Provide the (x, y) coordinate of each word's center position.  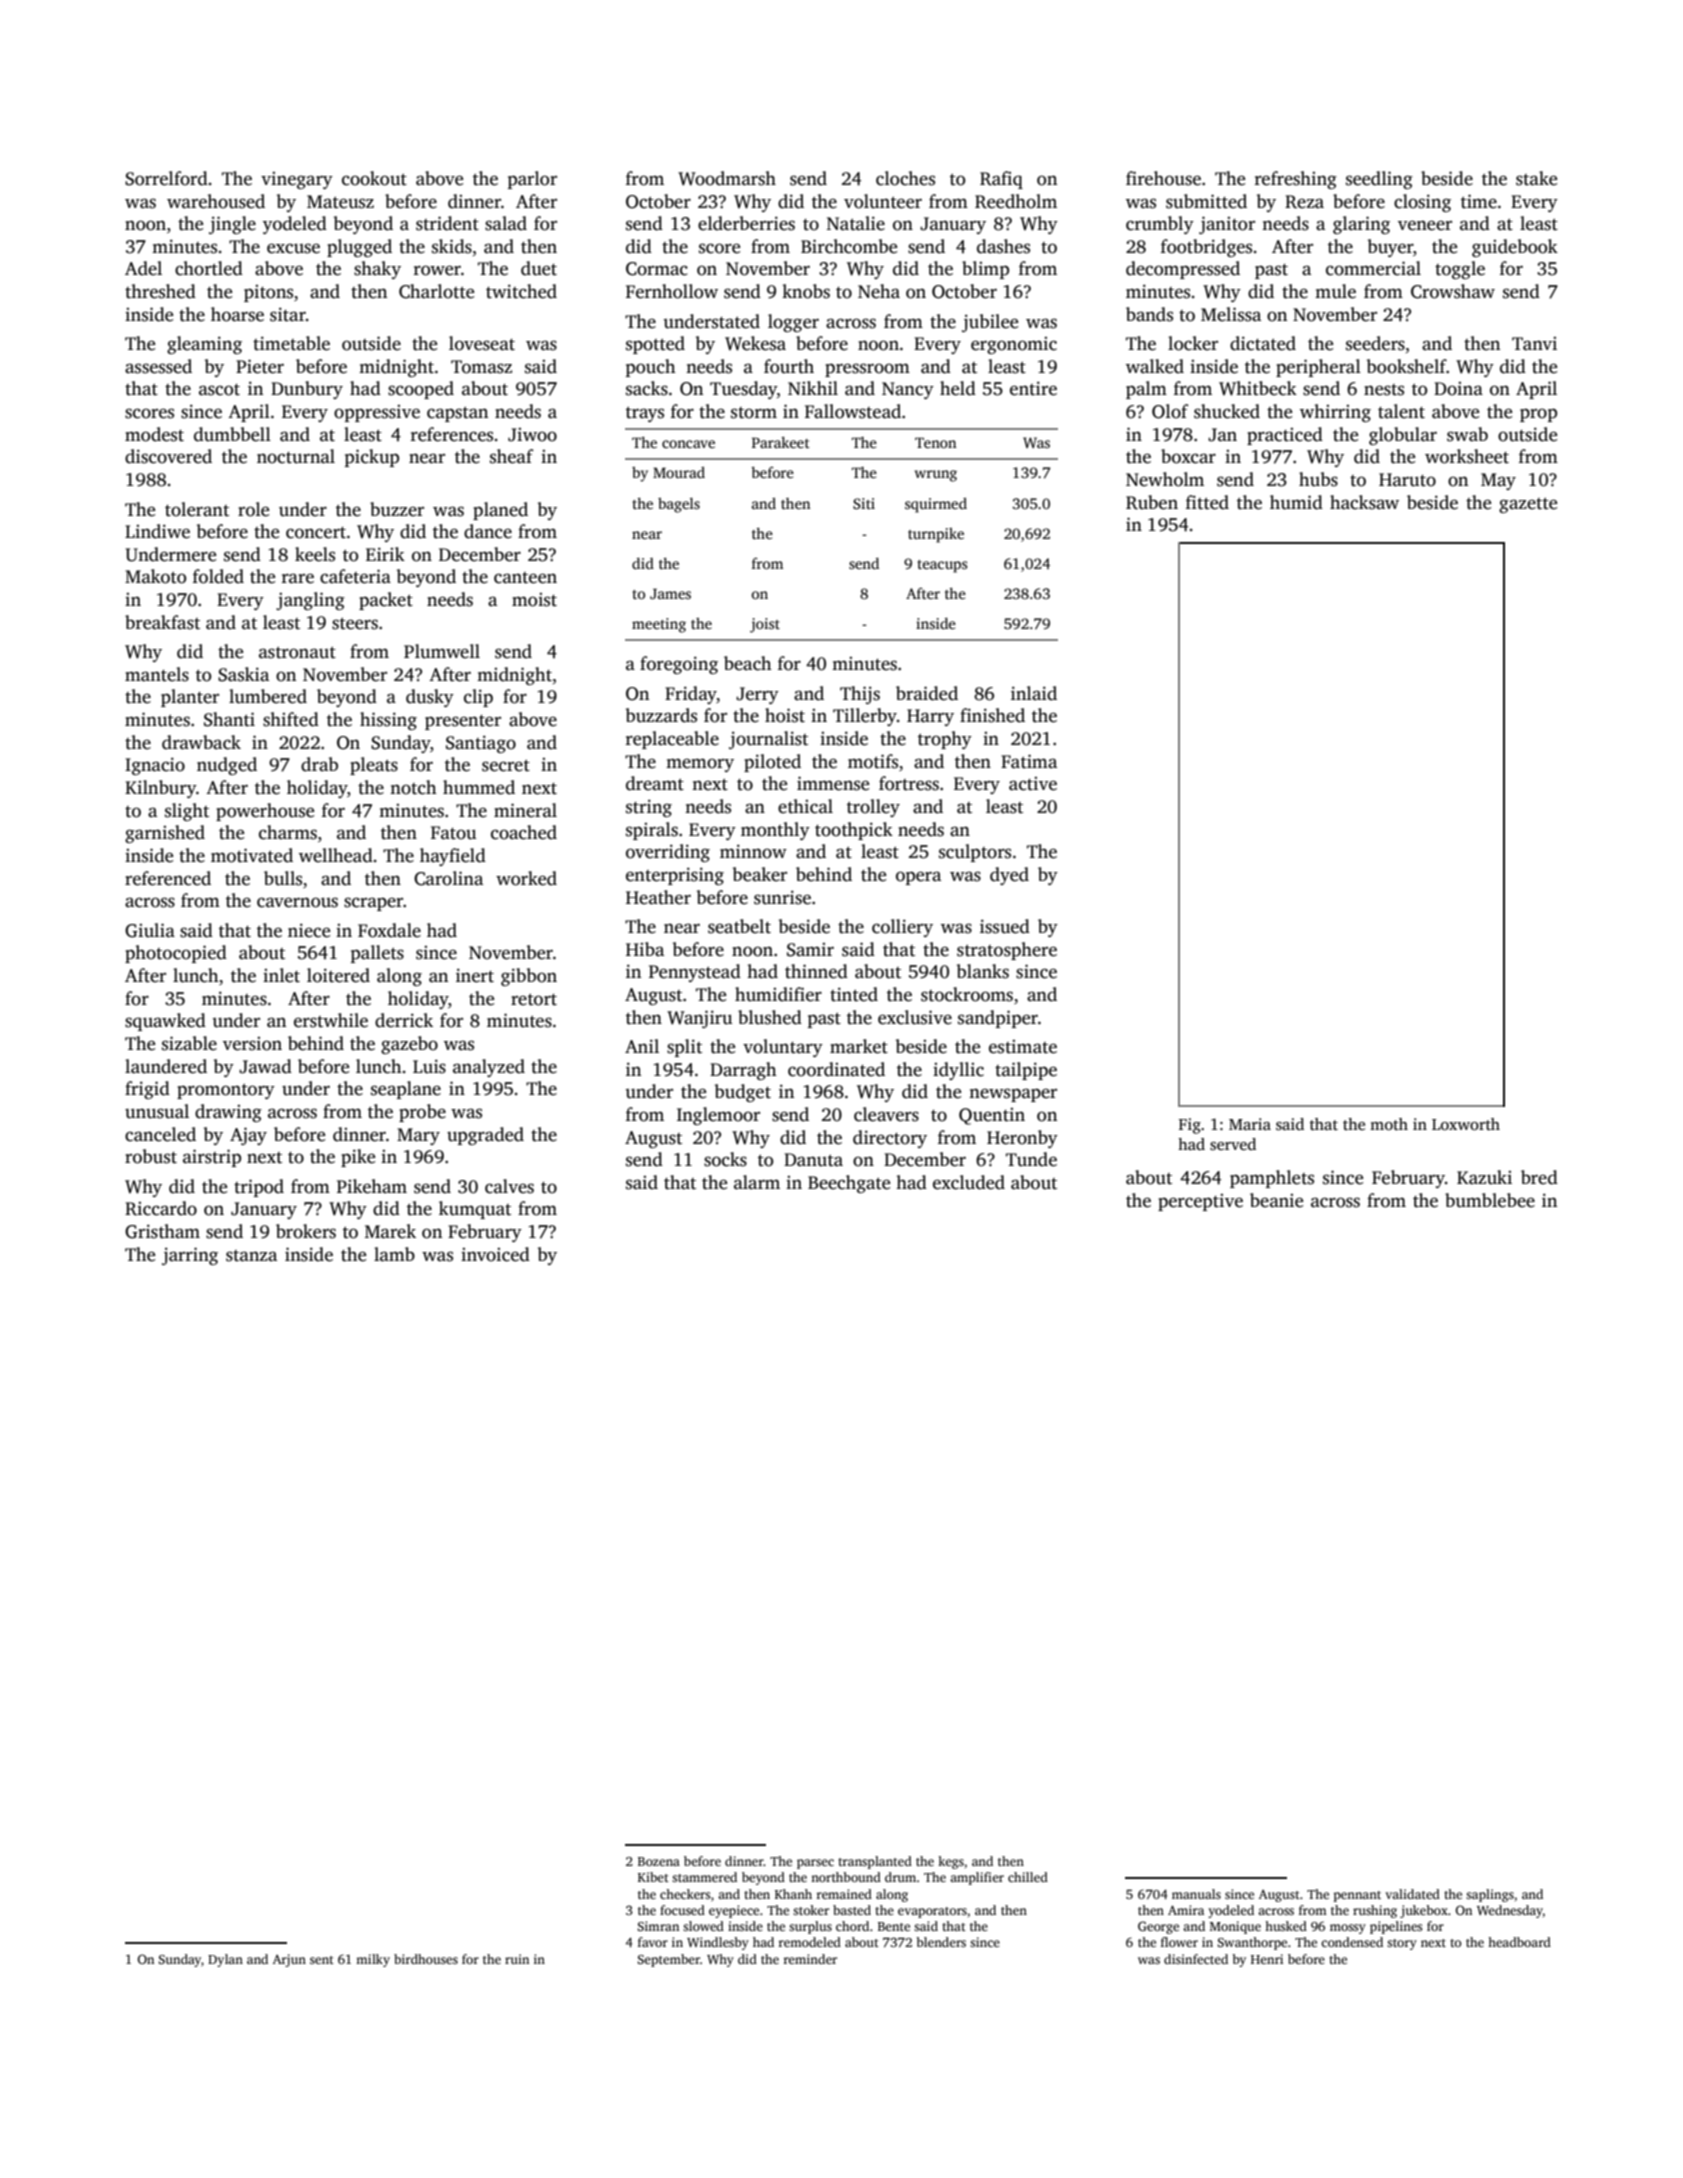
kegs (951, 1862)
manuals (1196, 1894)
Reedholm (1016, 201)
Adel (143, 268)
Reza (1304, 202)
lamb (394, 1254)
